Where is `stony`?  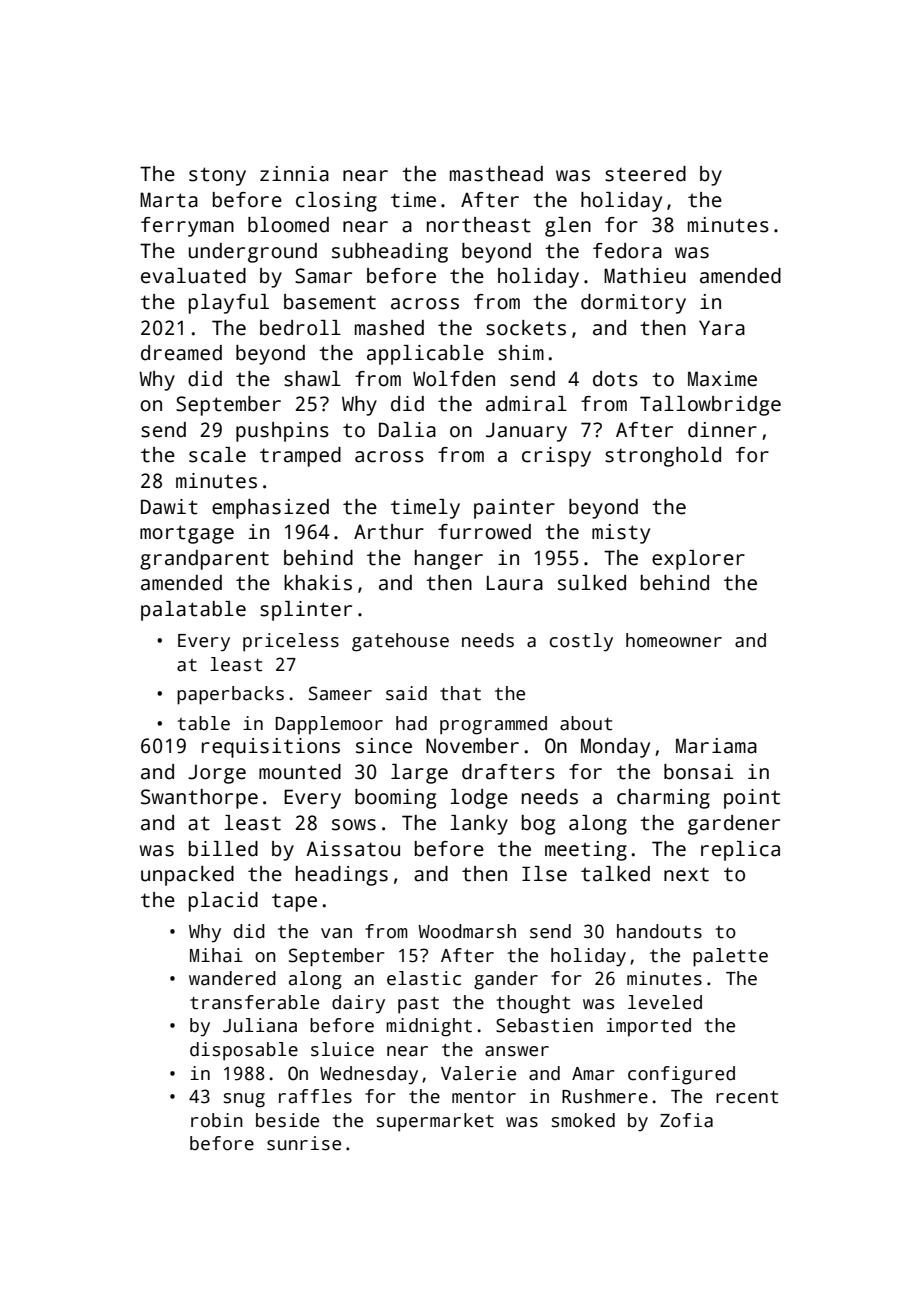 stony is located at coordinates (217, 176).
